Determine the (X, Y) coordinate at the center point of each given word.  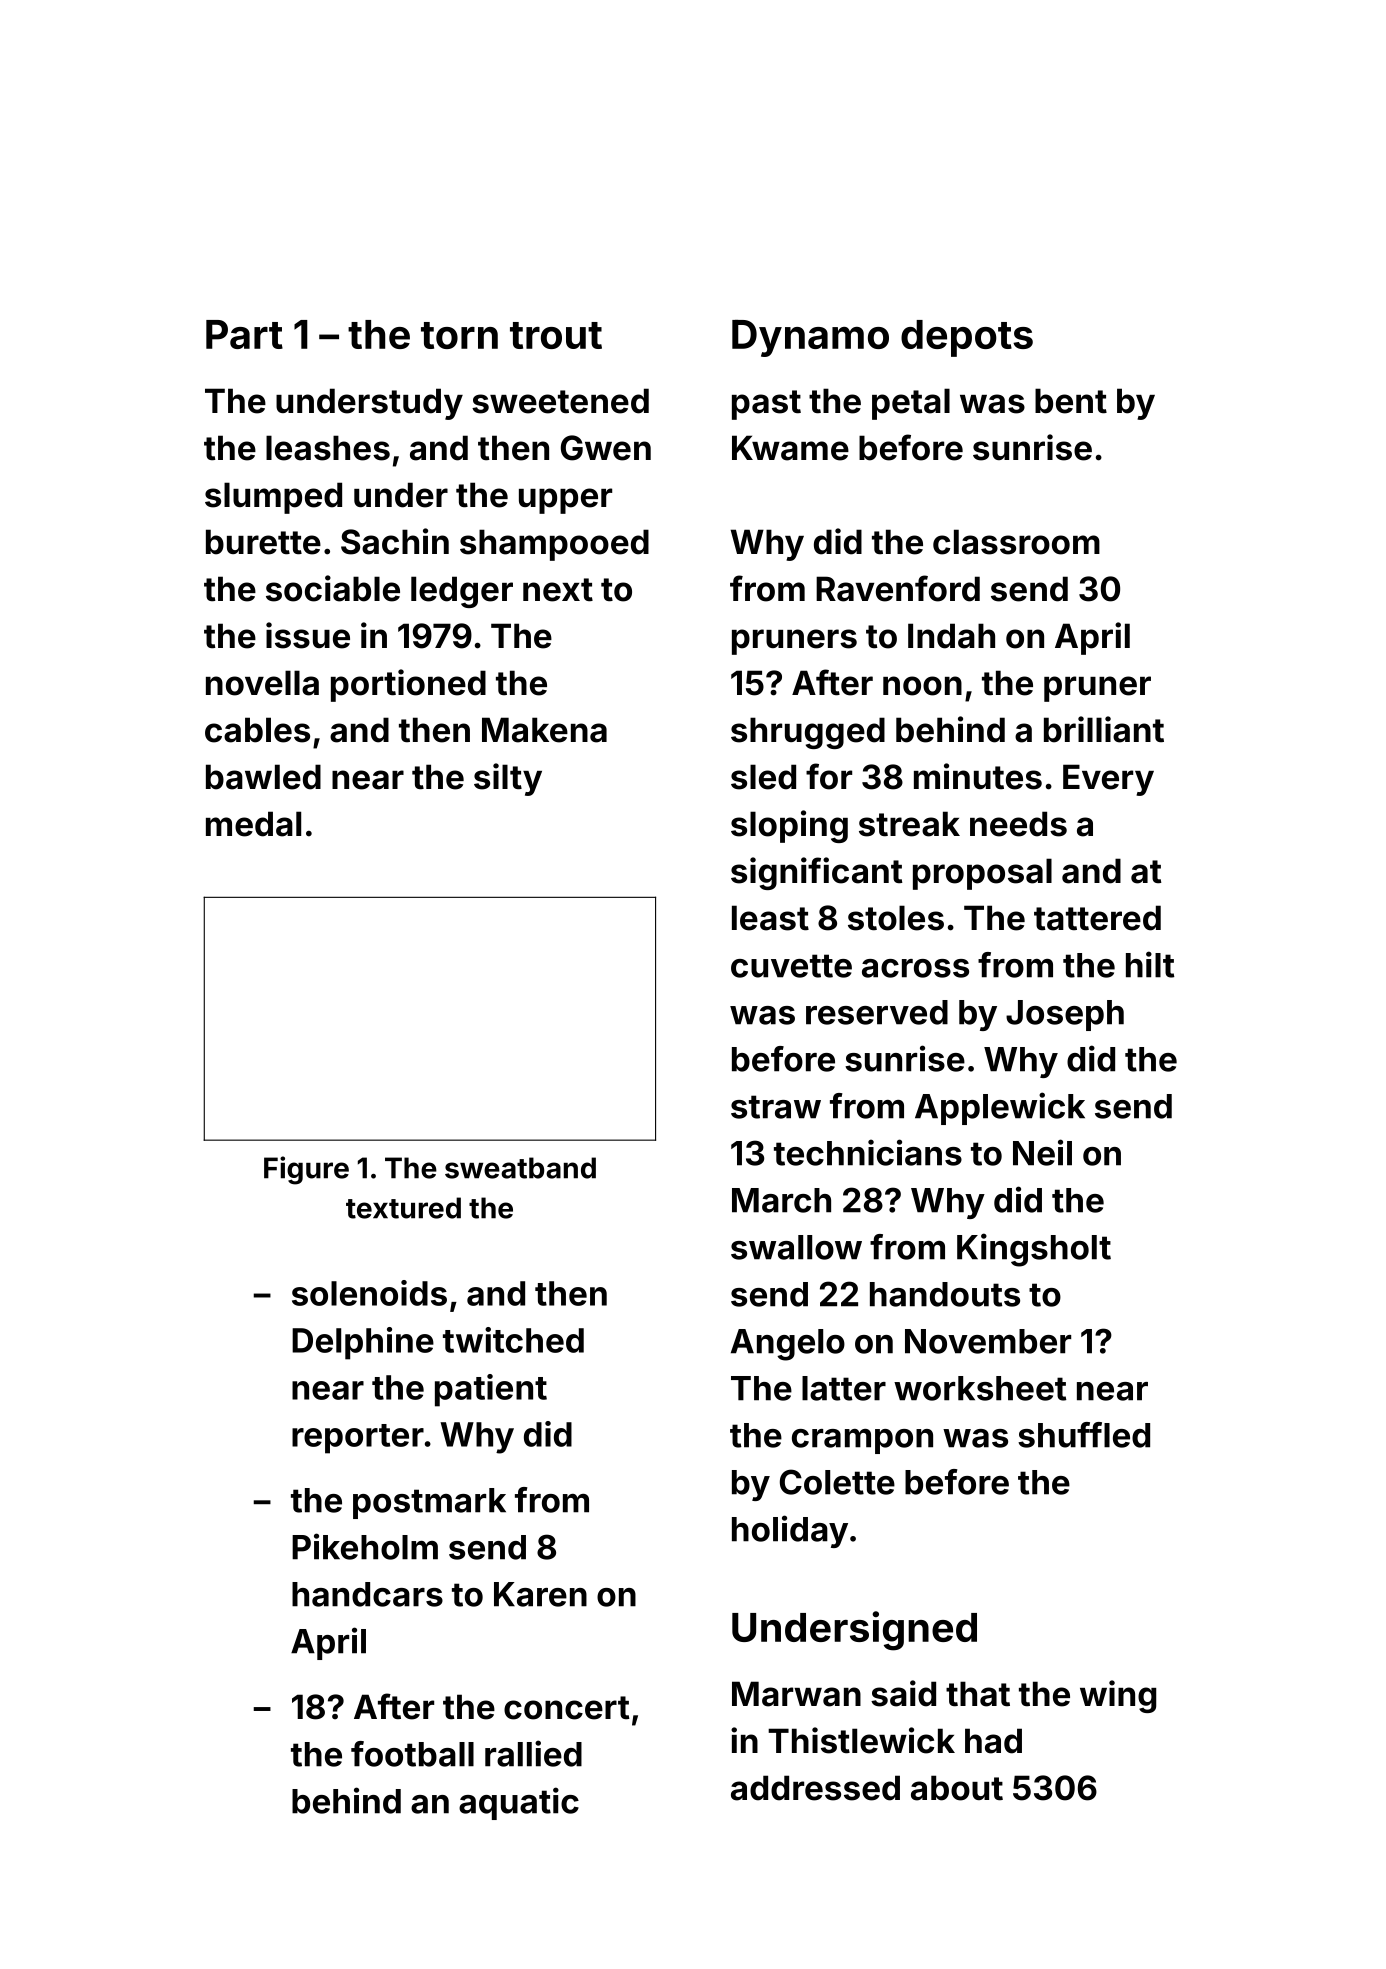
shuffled (1084, 1435)
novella (262, 683)
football (412, 1754)
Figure (306, 1170)
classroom (1016, 542)
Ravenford (898, 588)
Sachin (395, 541)
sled (763, 777)
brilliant (1104, 729)
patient (491, 1390)
